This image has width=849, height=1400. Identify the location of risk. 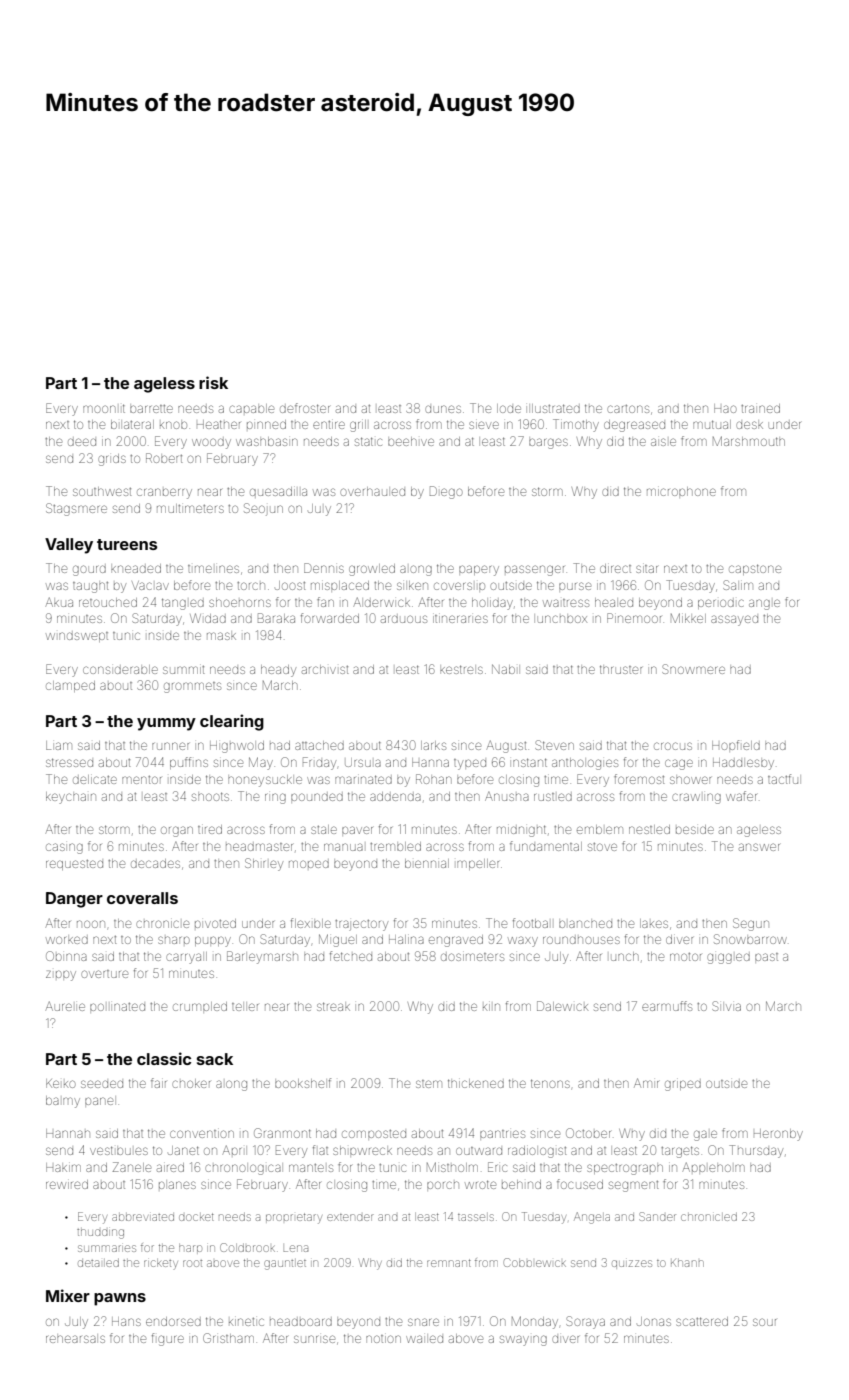
(213, 382).
